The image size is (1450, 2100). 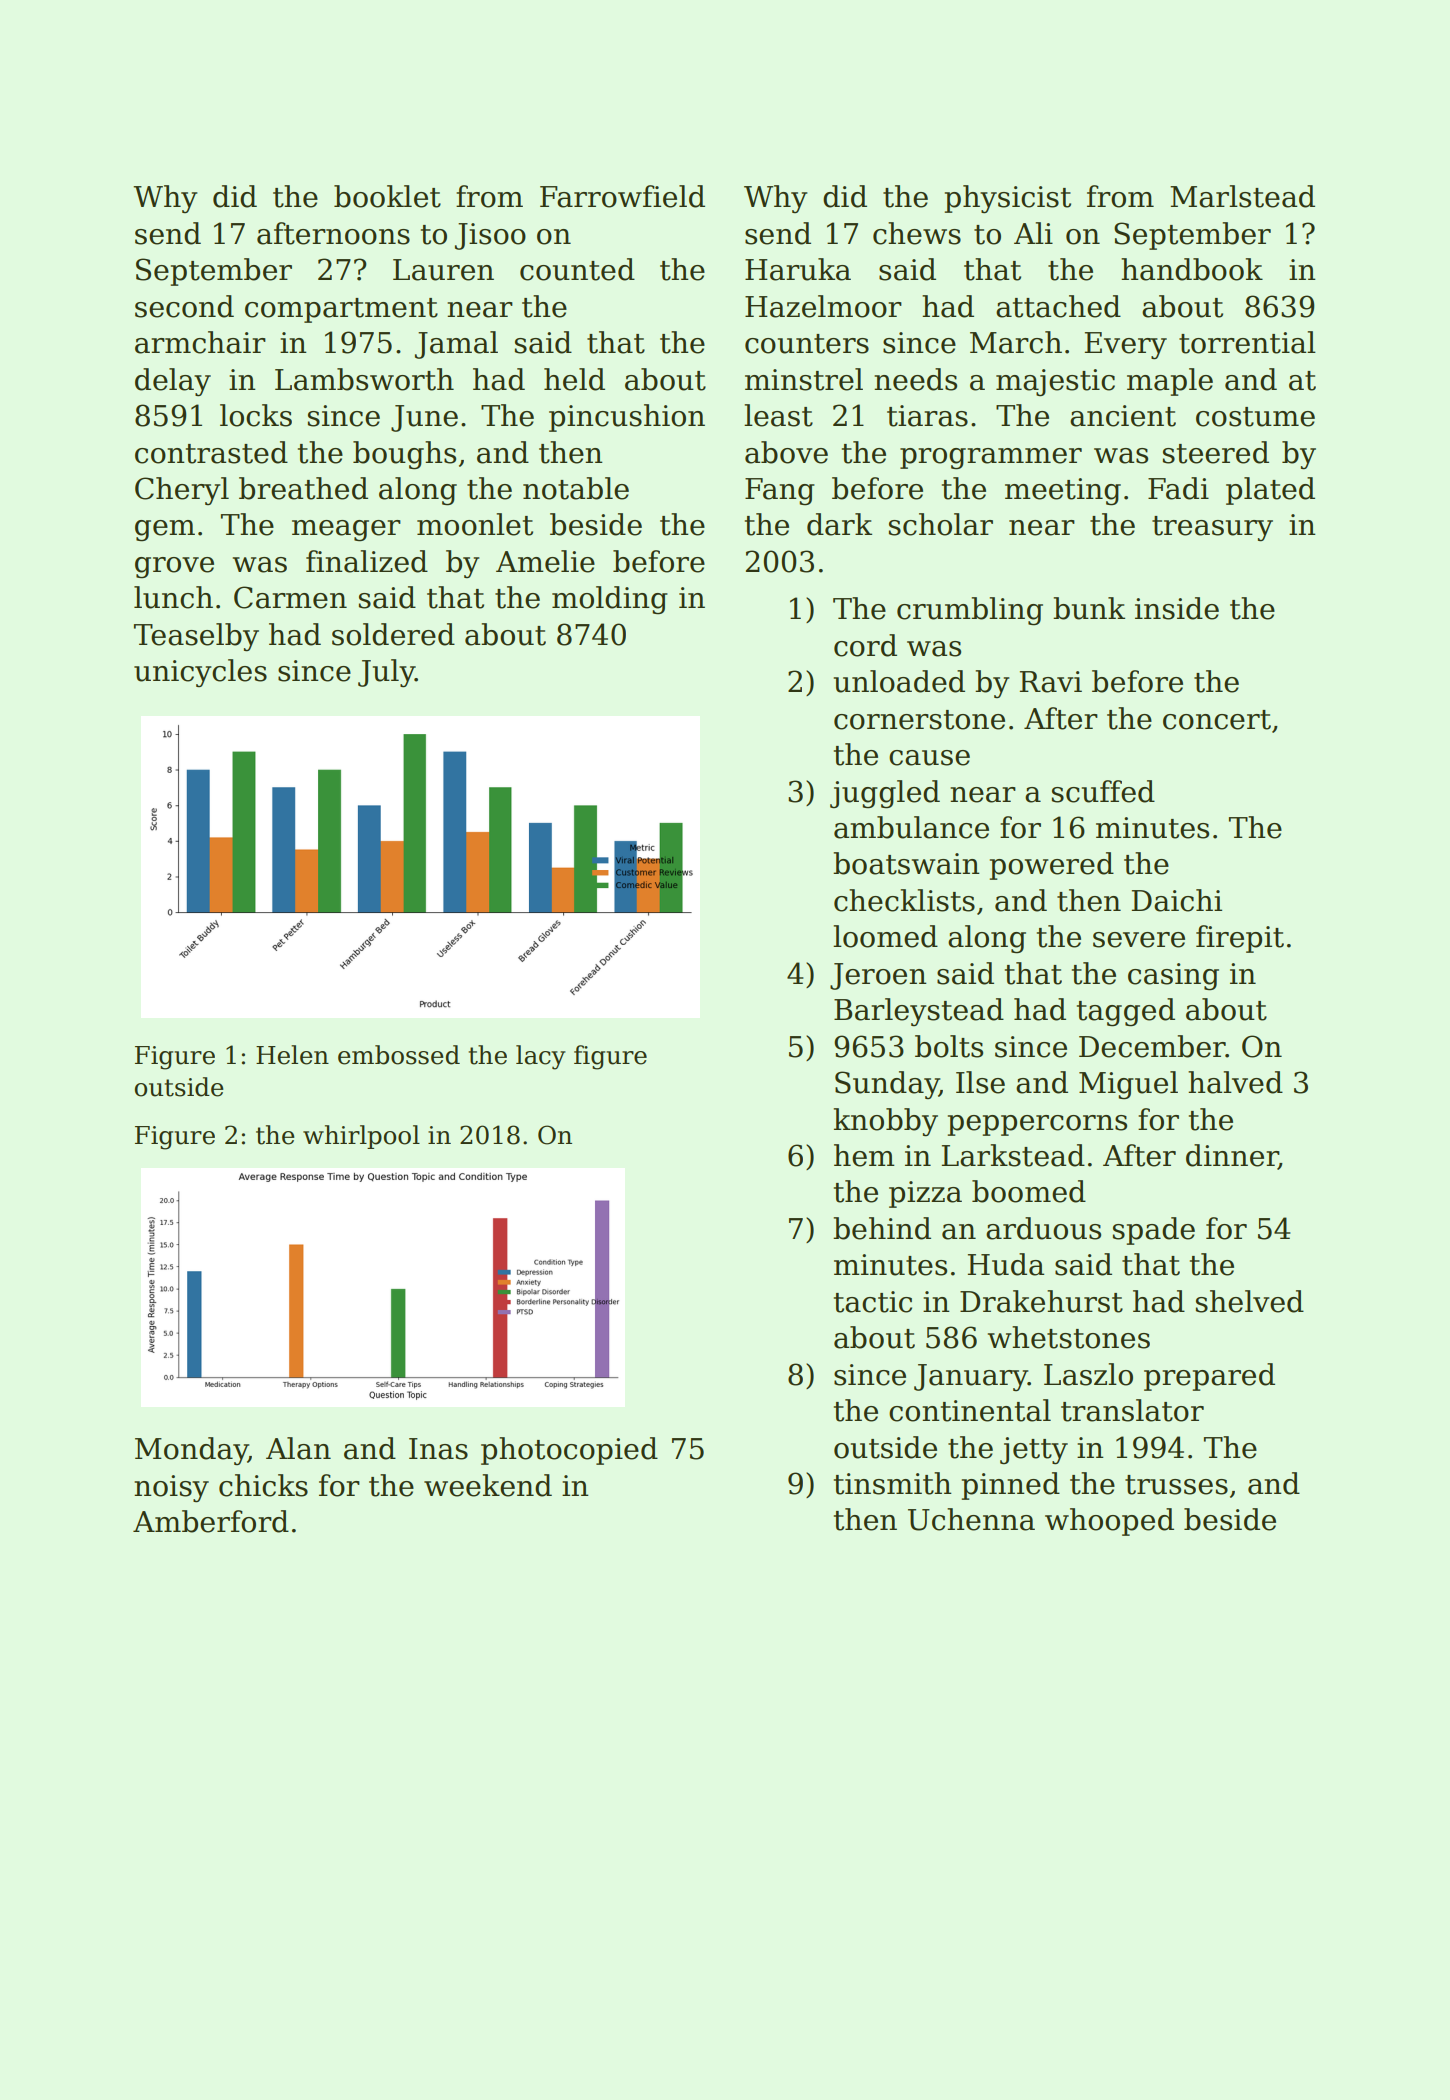 I want to click on juggled, so click(x=885, y=794).
